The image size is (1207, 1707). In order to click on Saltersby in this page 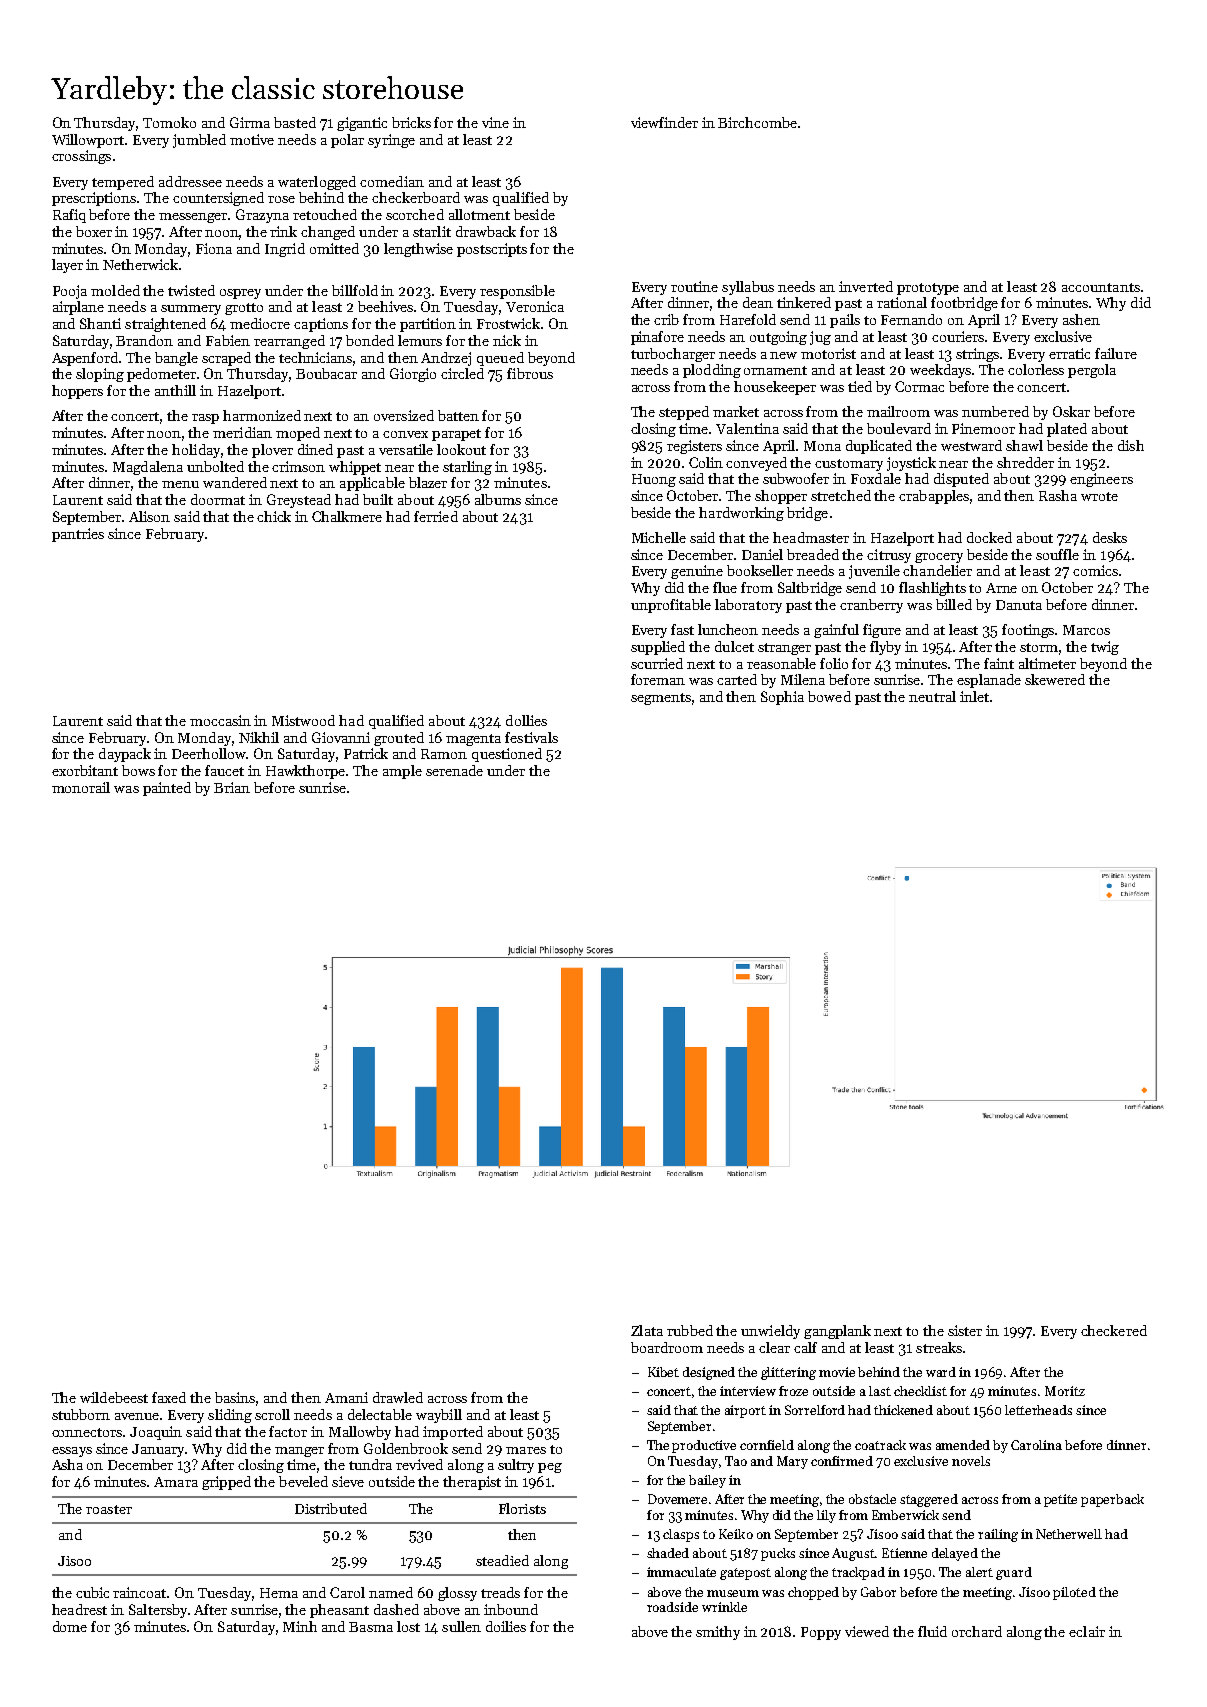, I will do `click(158, 1611)`.
